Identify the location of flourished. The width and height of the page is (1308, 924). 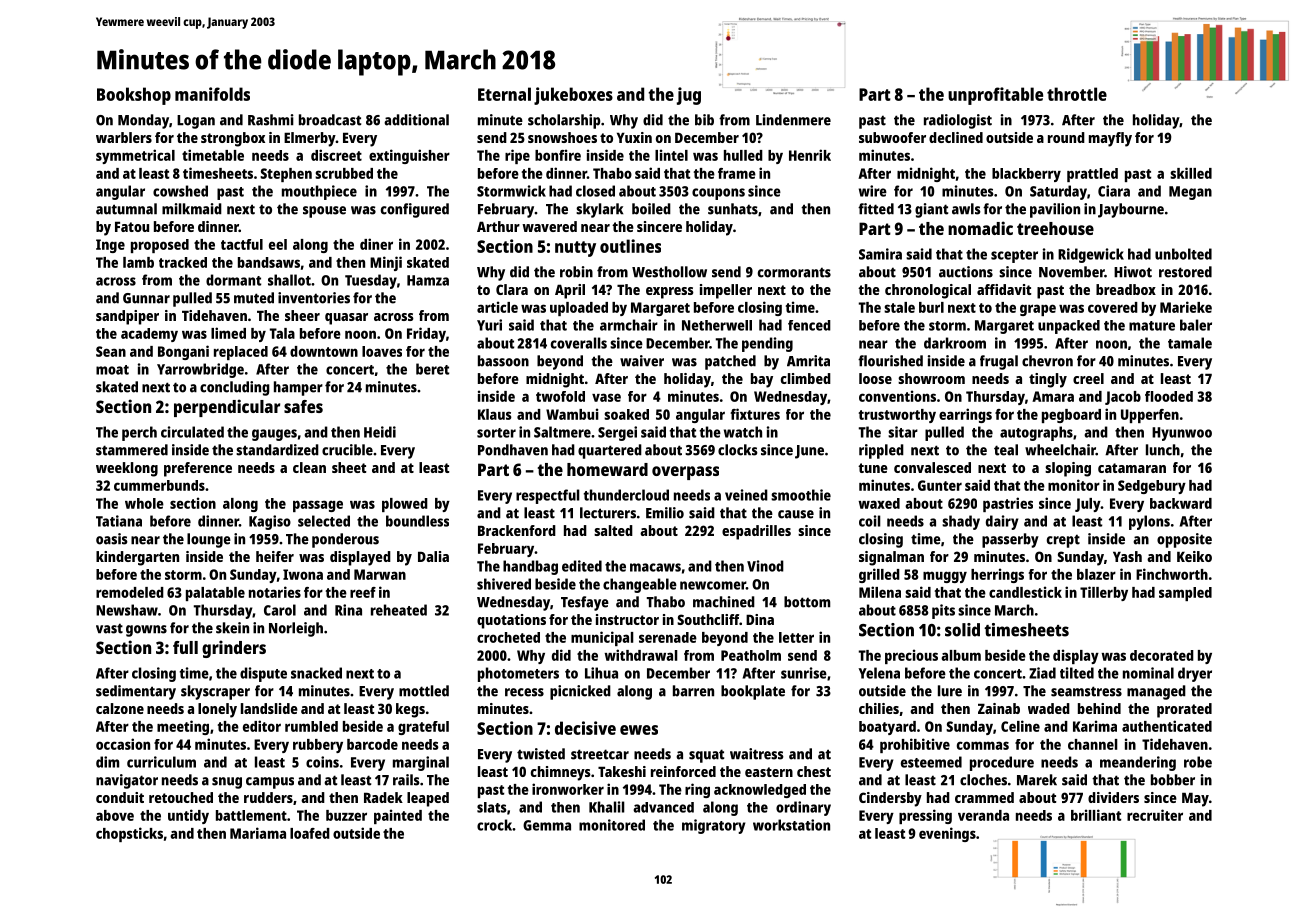
(890, 361).
